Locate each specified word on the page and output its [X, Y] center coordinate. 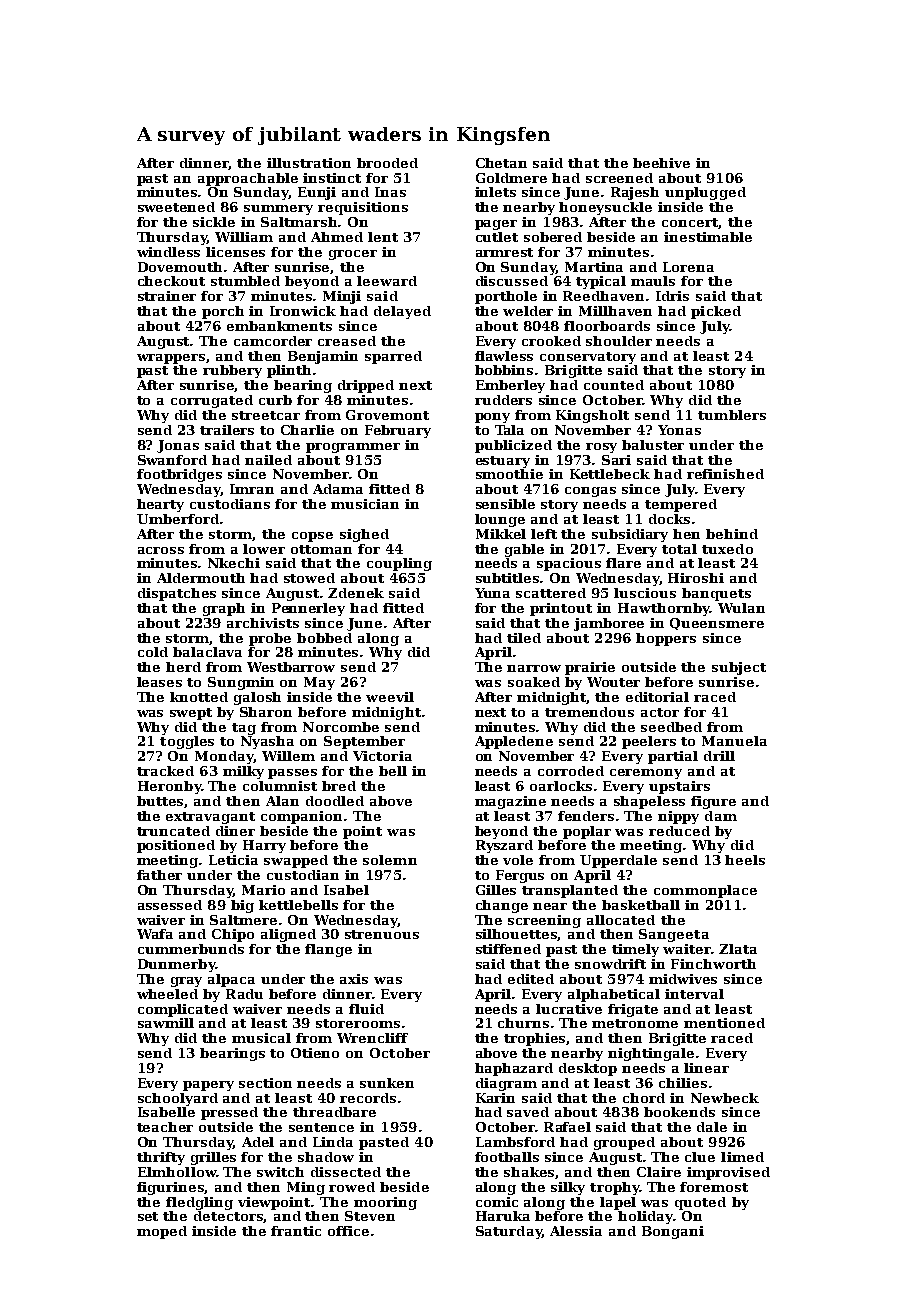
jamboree [609, 624]
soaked [534, 682]
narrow [534, 668]
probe [270, 639]
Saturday [509, 1232]
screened [619, 178]
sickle [214, 222]
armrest [504, 252]
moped [162, 1232]
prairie [590, 668]
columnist [280, 786]
